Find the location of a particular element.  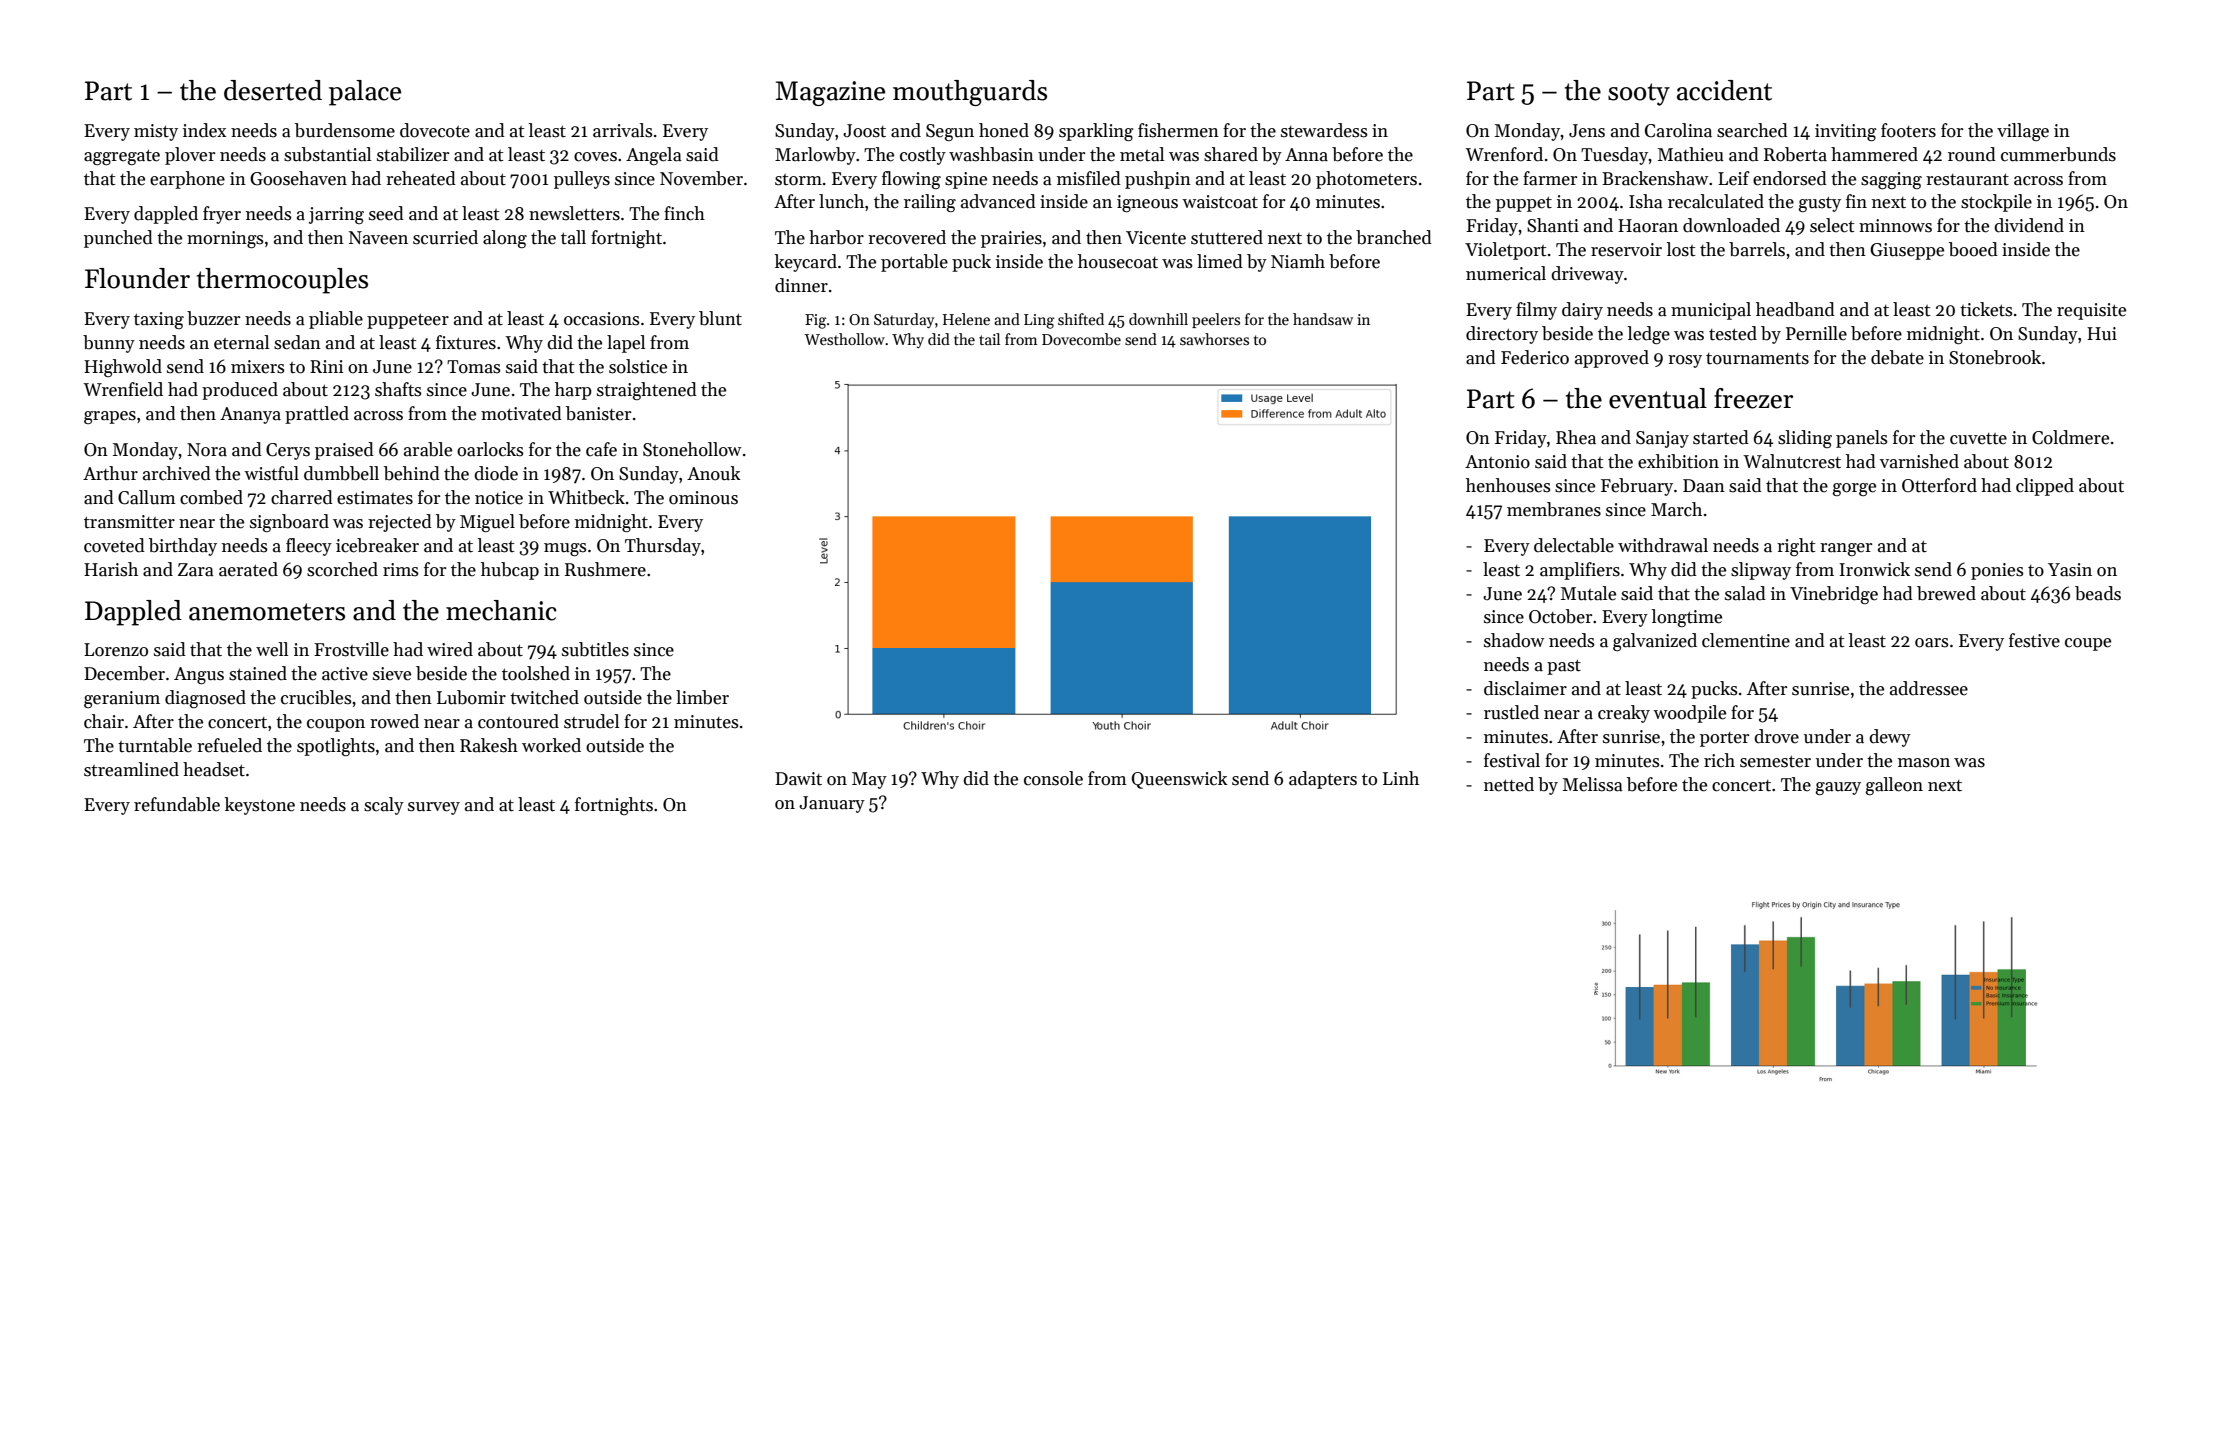

worked is located at coordinates (551, 745).
